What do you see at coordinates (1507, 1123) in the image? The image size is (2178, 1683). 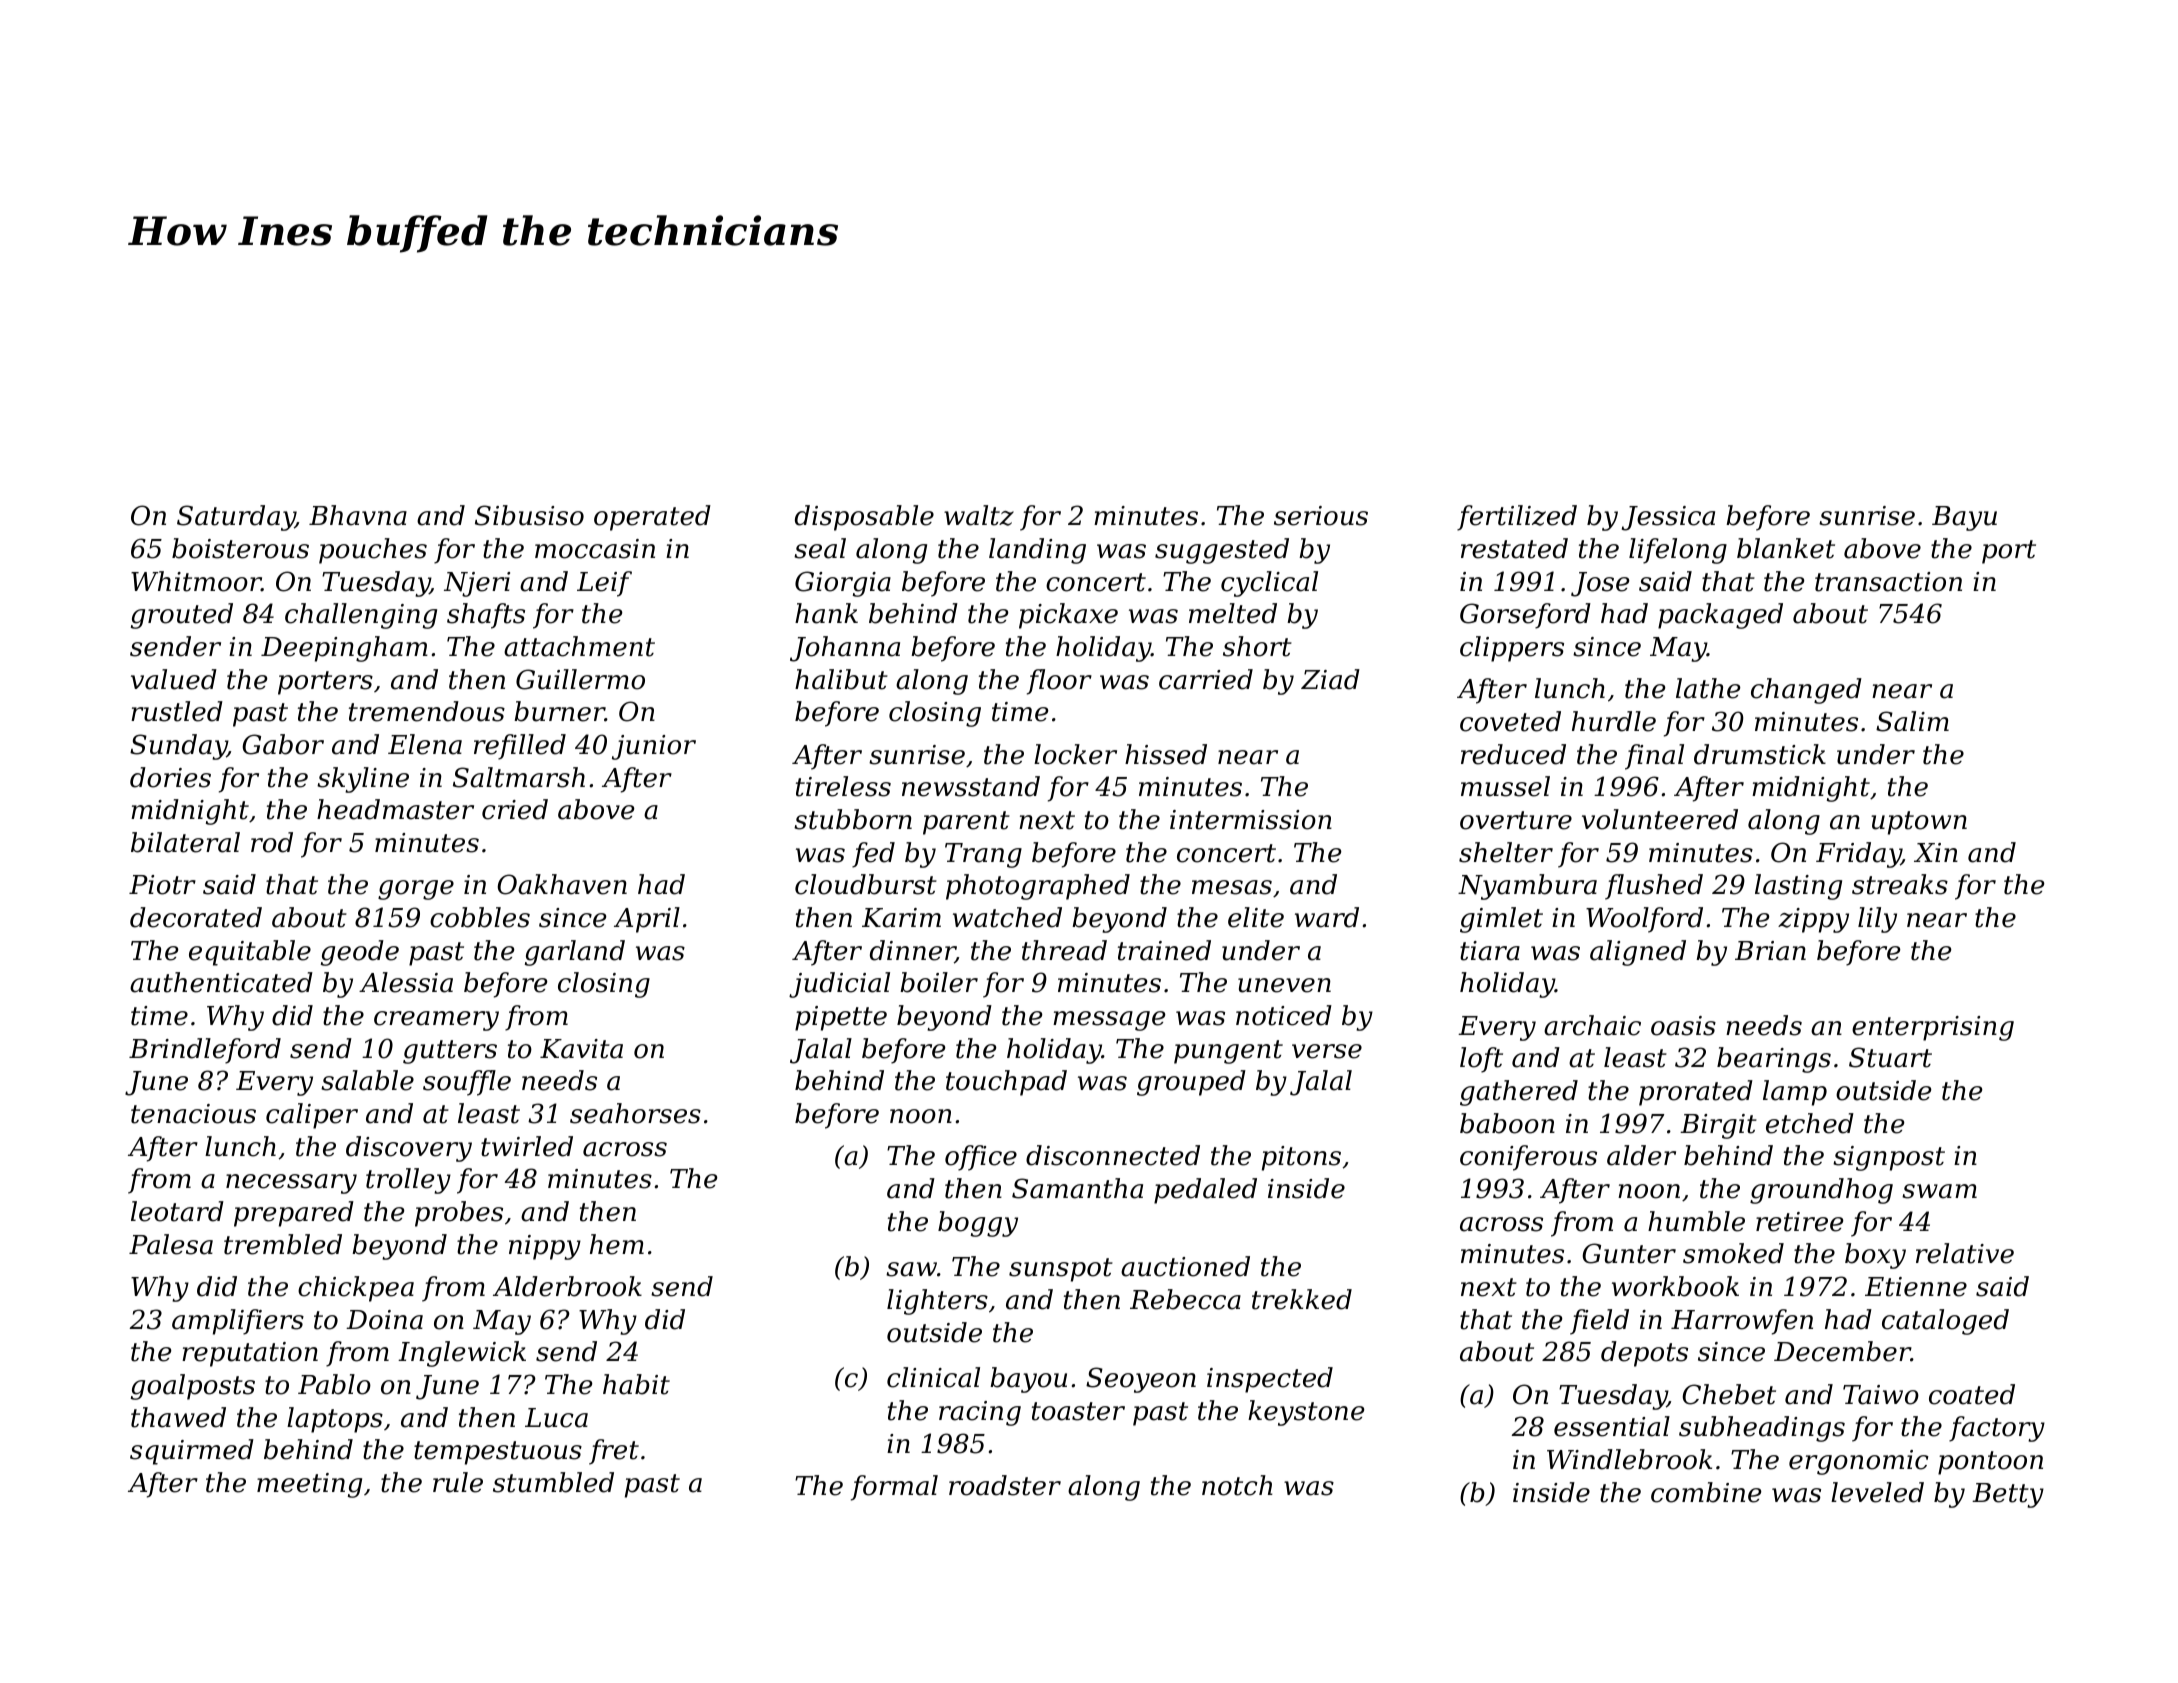 I see `baboon` at bounding box center [1507, 1123].
